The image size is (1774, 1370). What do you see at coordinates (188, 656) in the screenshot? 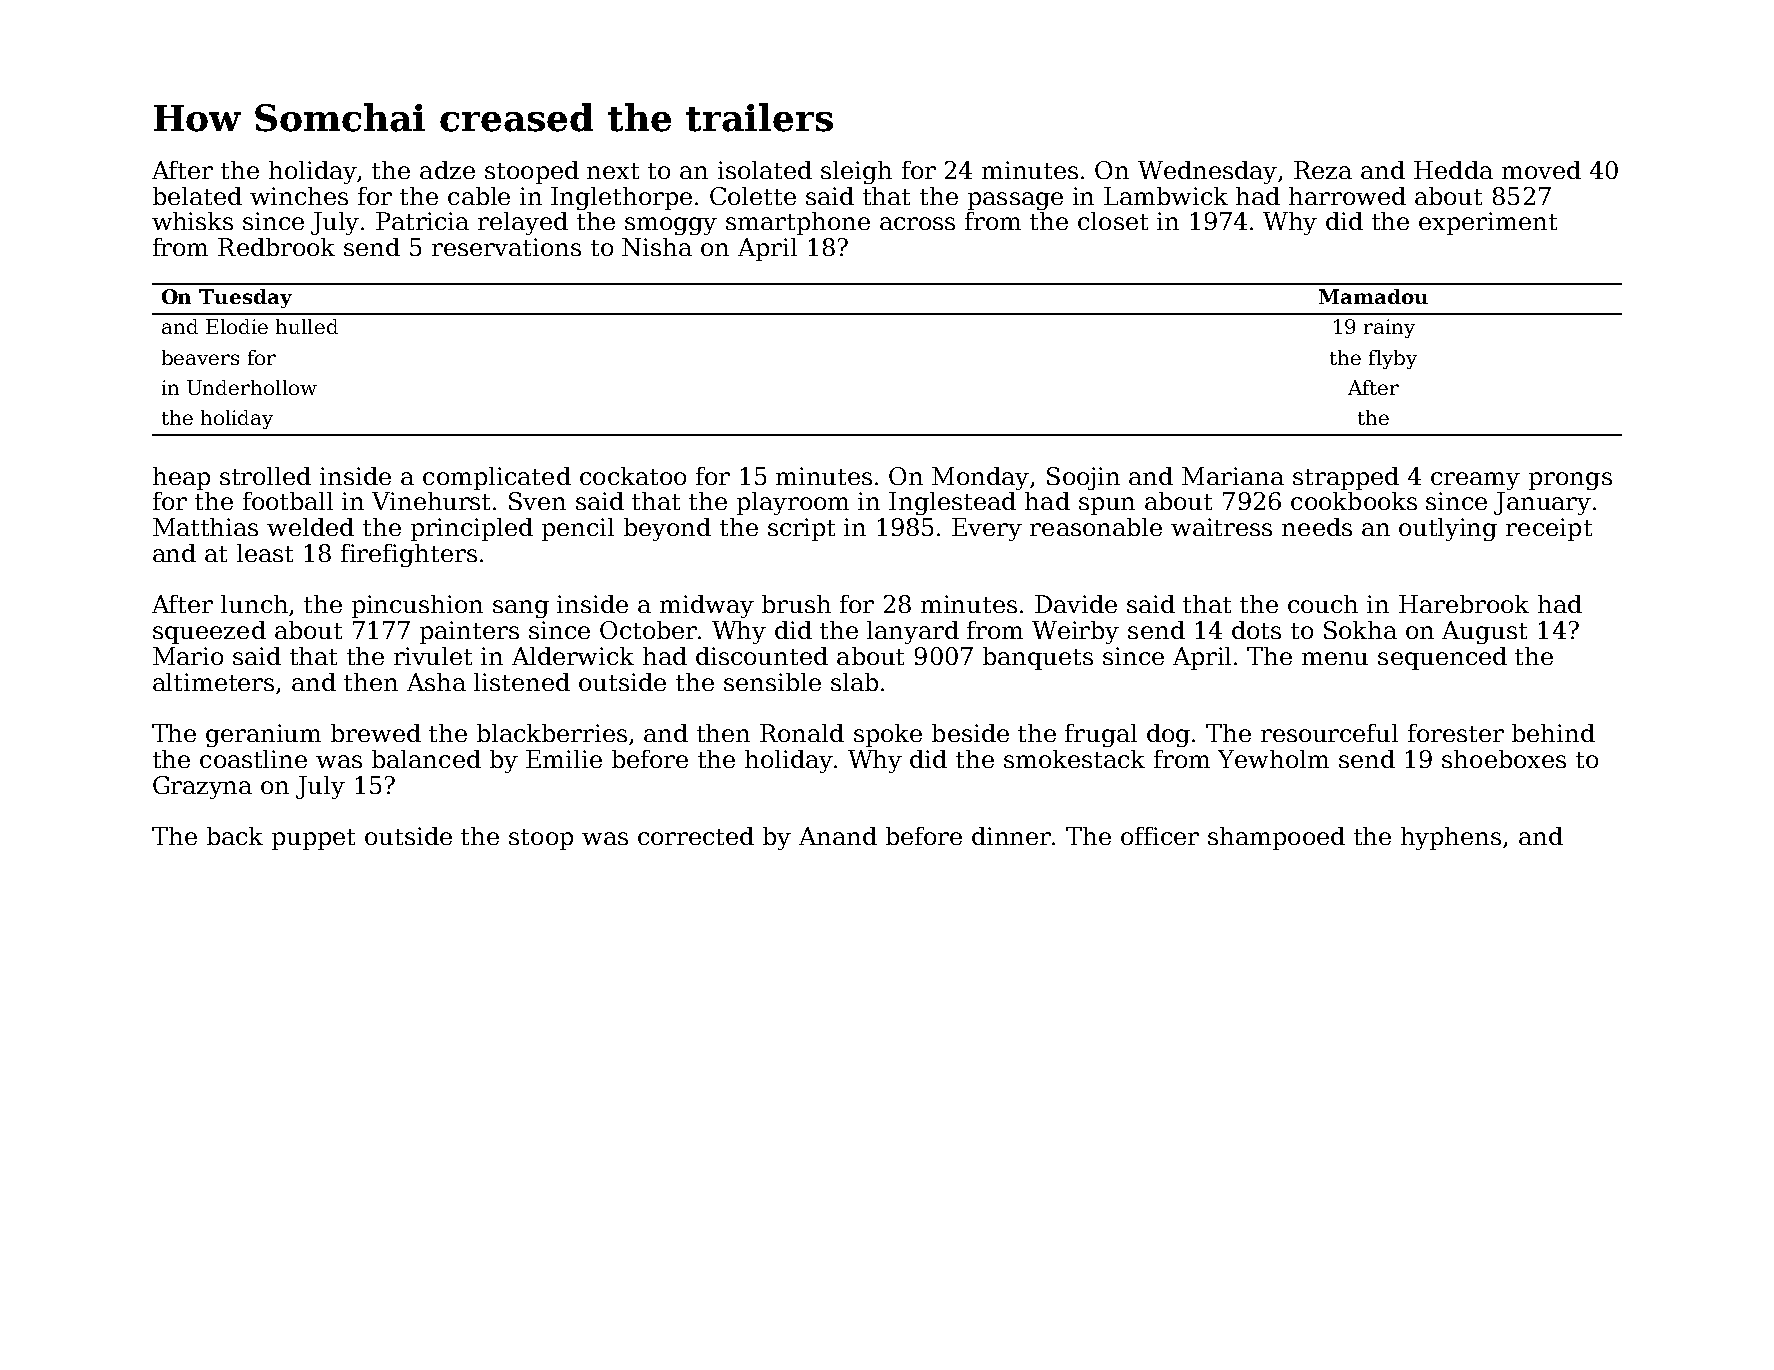
I see `Mario` at bounding box center [188, 656].
